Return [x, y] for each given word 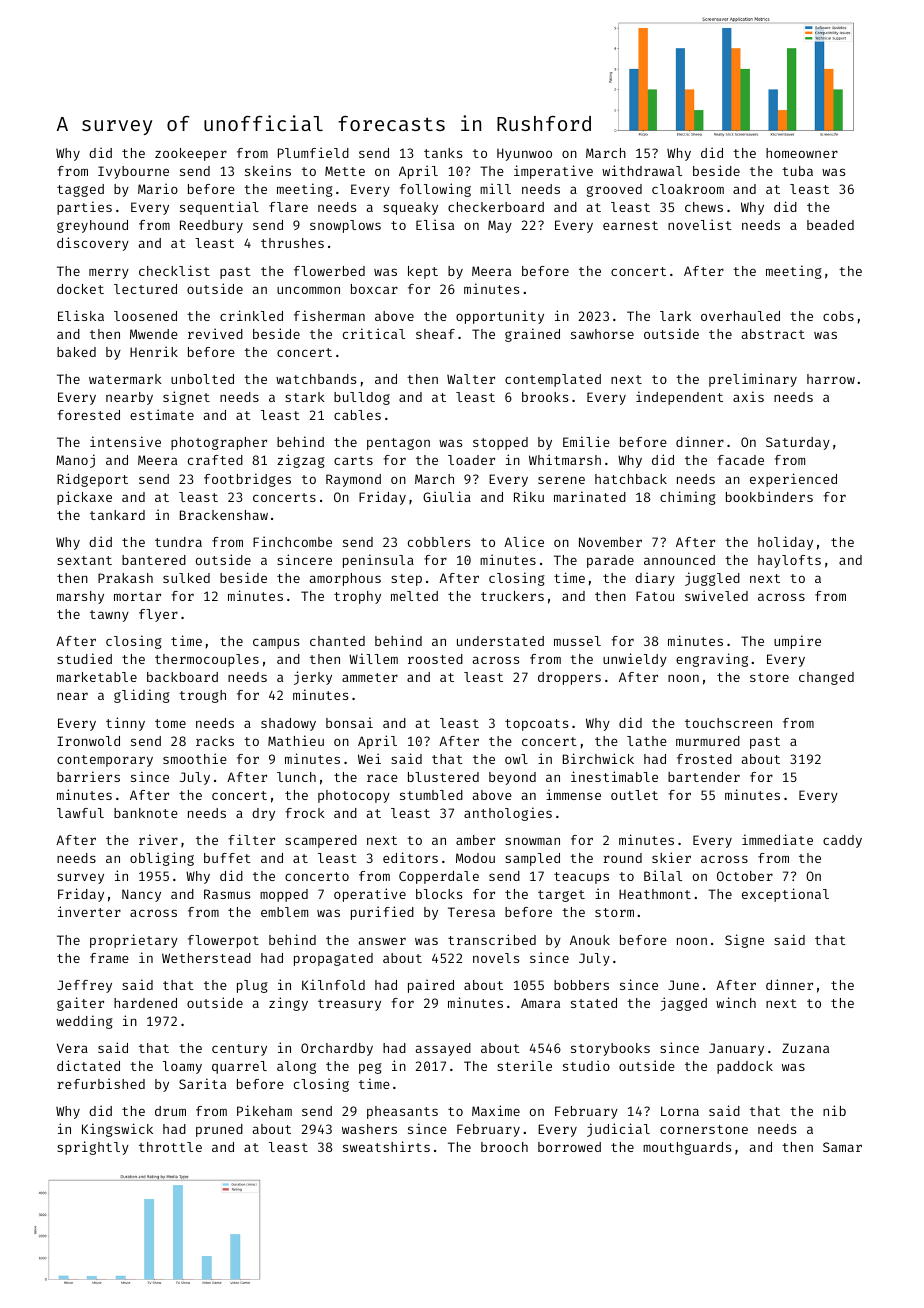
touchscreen [728, 723]
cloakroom [688, 189]
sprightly [93, 1148]
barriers [88, 776]
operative [370, 895]
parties [84, 208]
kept [423, 272]
